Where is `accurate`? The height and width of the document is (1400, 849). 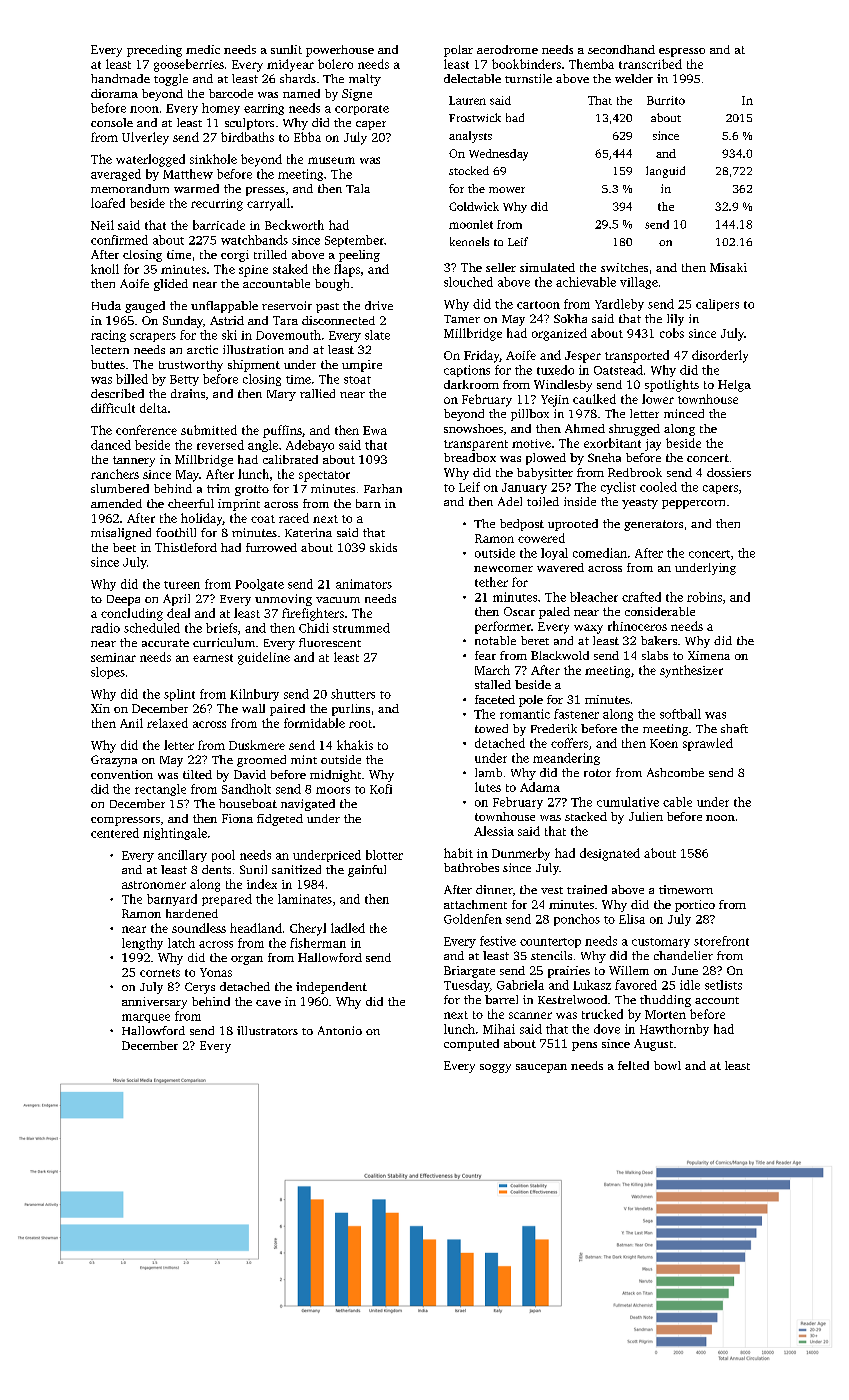 accurate is located at coordinates (165, 643).
